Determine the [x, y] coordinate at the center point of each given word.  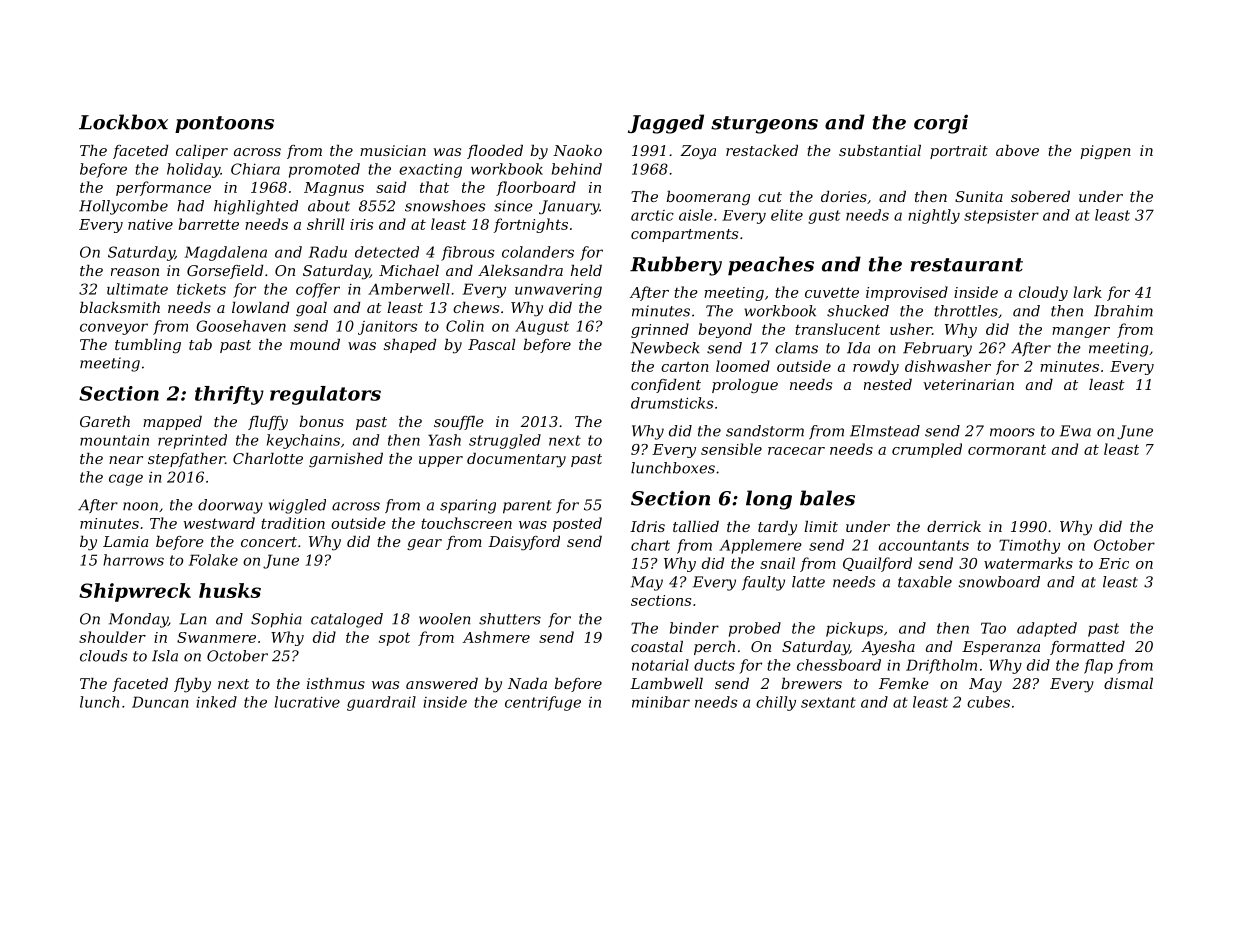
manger [1081, 332]
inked [216, 702]
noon [140, 506]
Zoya [698, 152]
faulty [763, 583]
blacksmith [120, 307]
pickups [854, 629]
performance [163, 188]
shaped [410, 346]
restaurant [966, 265]
